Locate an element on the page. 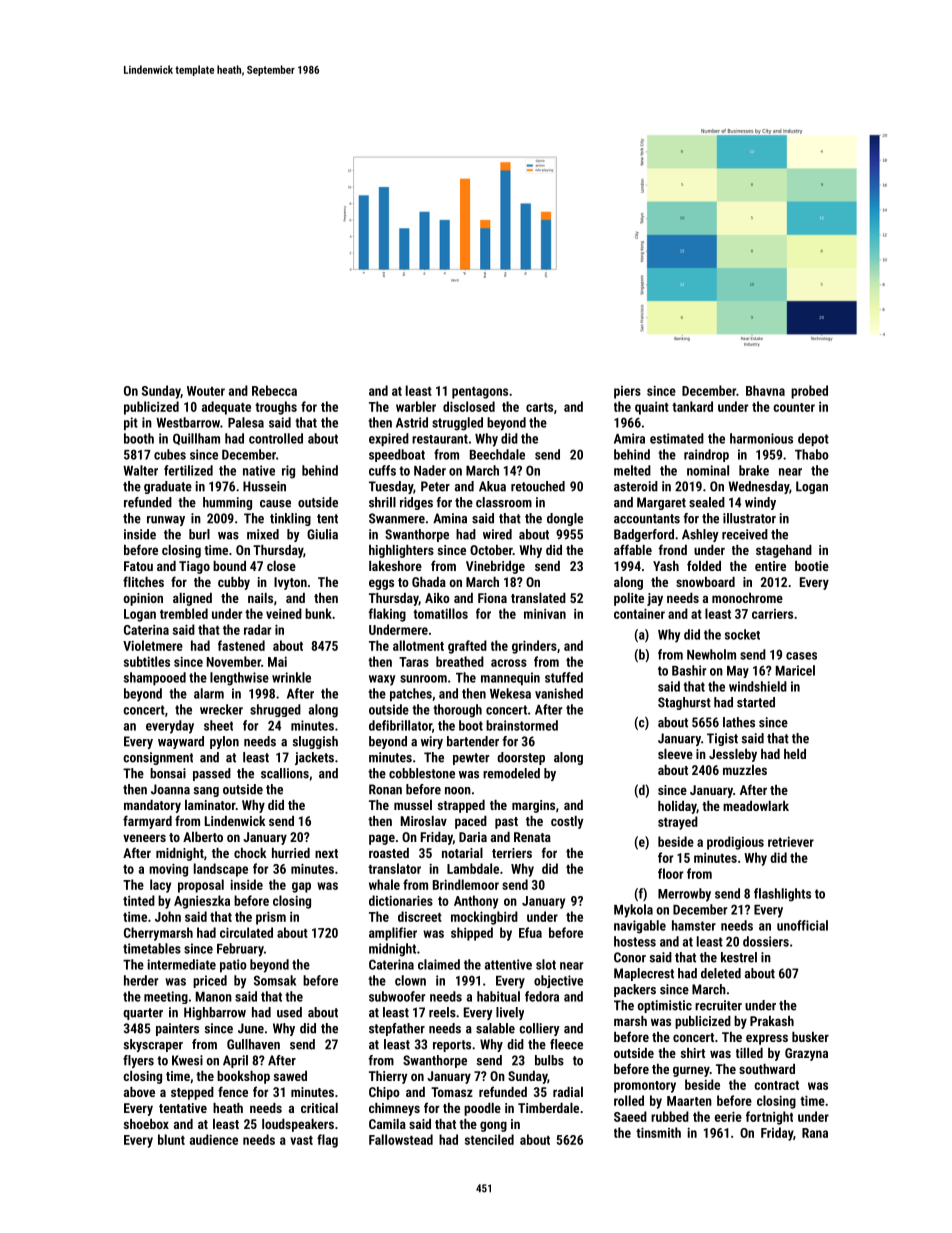  Vinebridge is located at coordinates (495, 567).
